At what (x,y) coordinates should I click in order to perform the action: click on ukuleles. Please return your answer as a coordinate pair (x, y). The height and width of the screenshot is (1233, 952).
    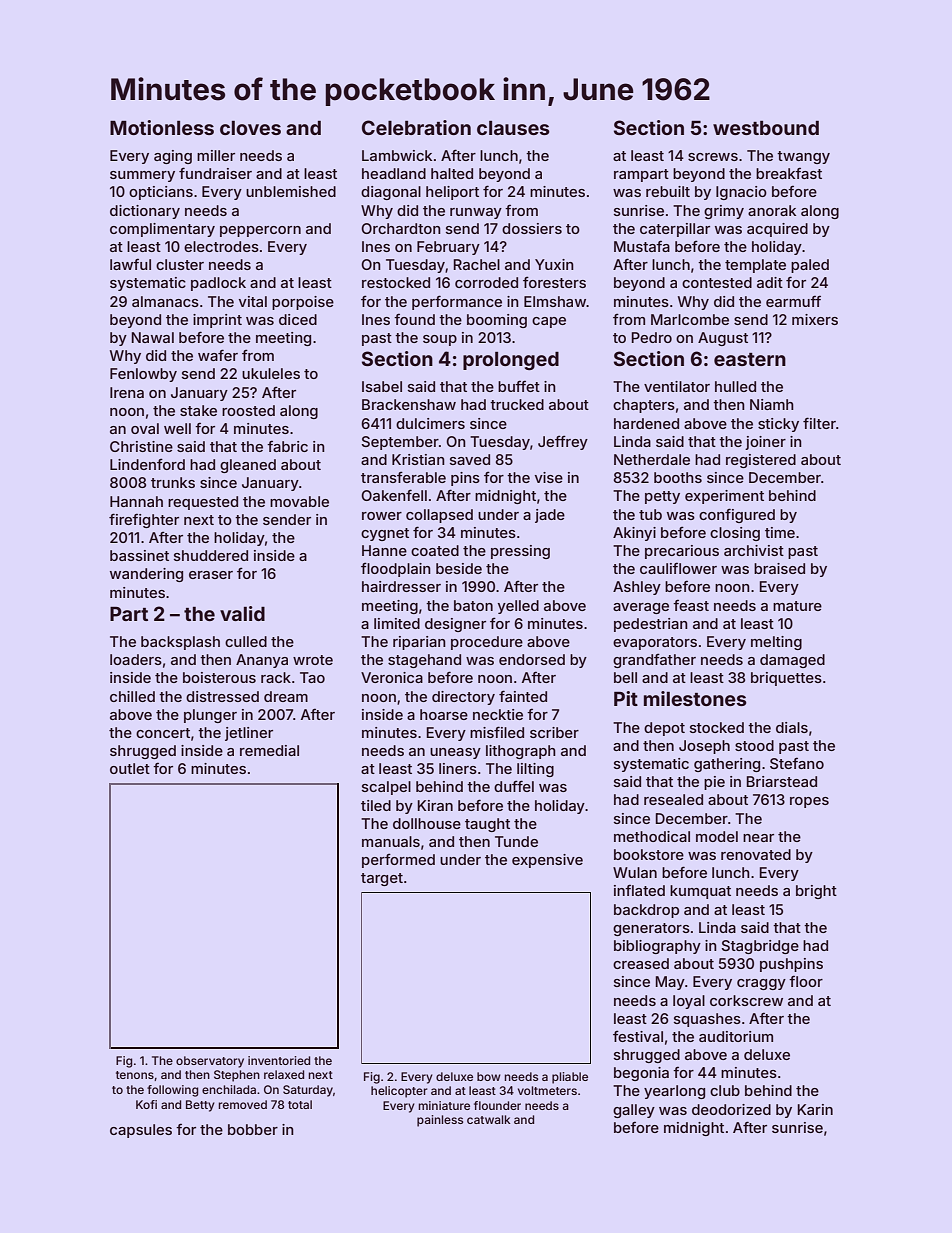
    Looking at the image, I should click on (271, 373).
